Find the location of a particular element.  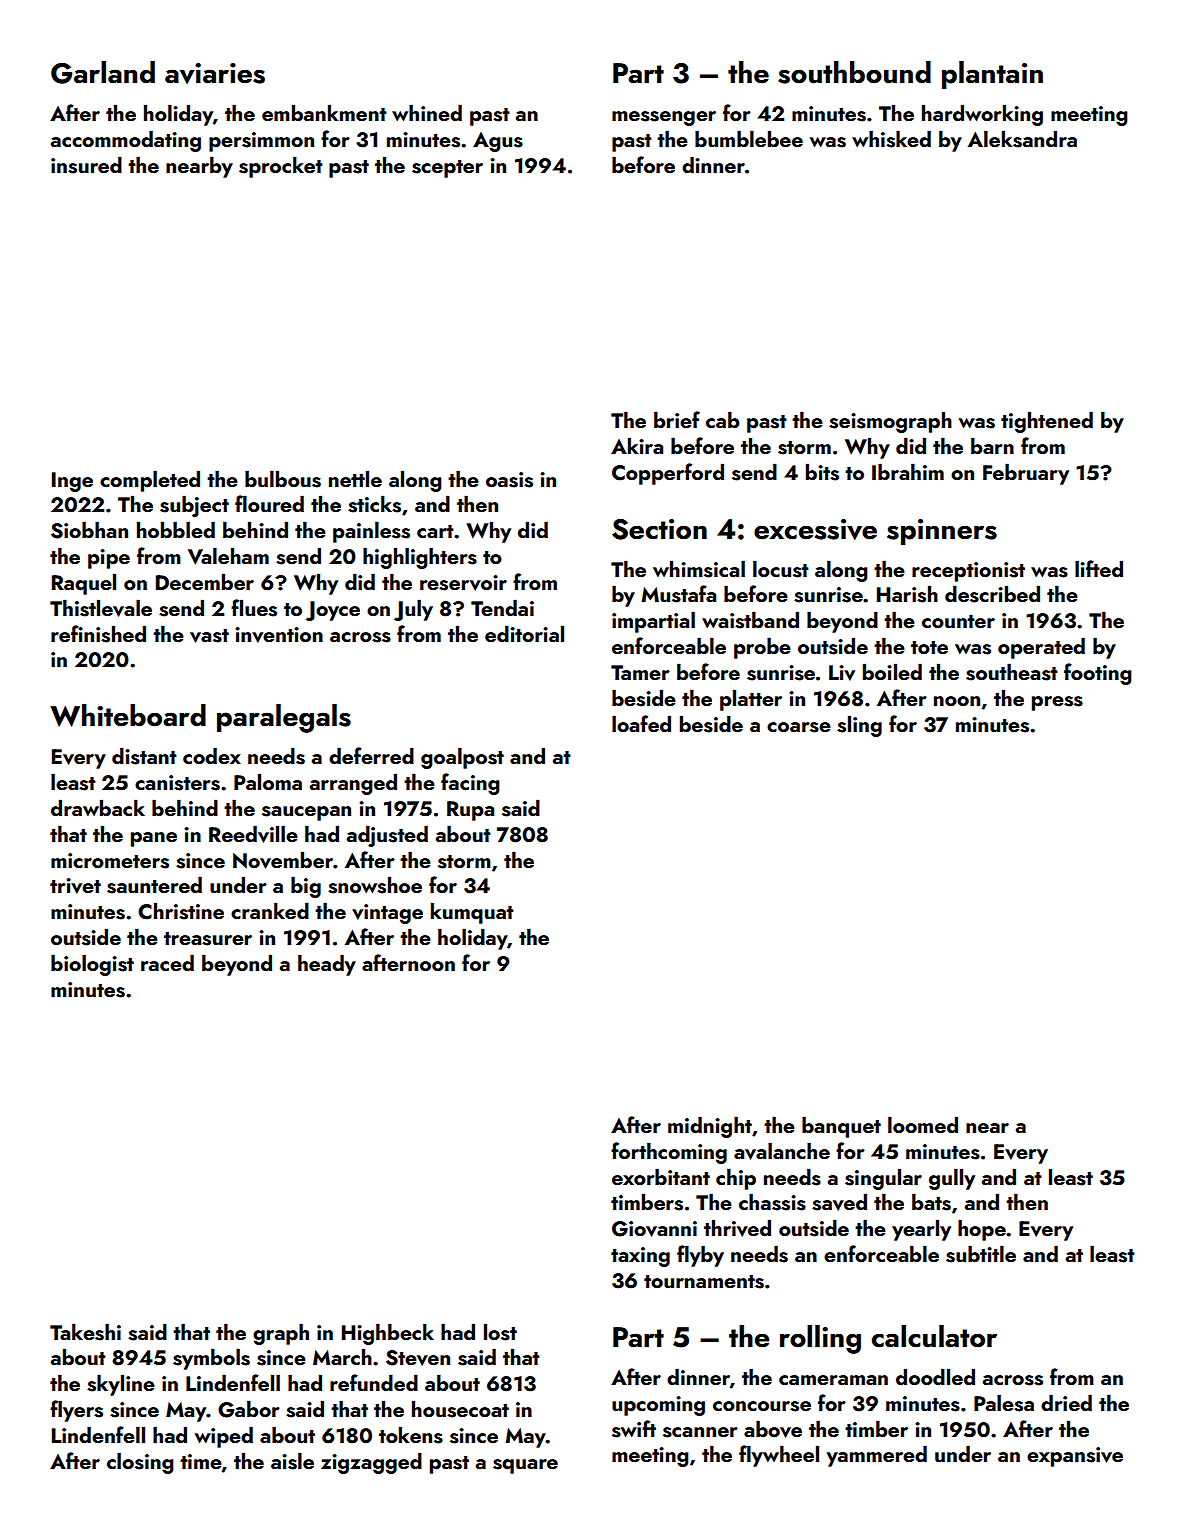

aisle is located at coordinates (292, 1461).
